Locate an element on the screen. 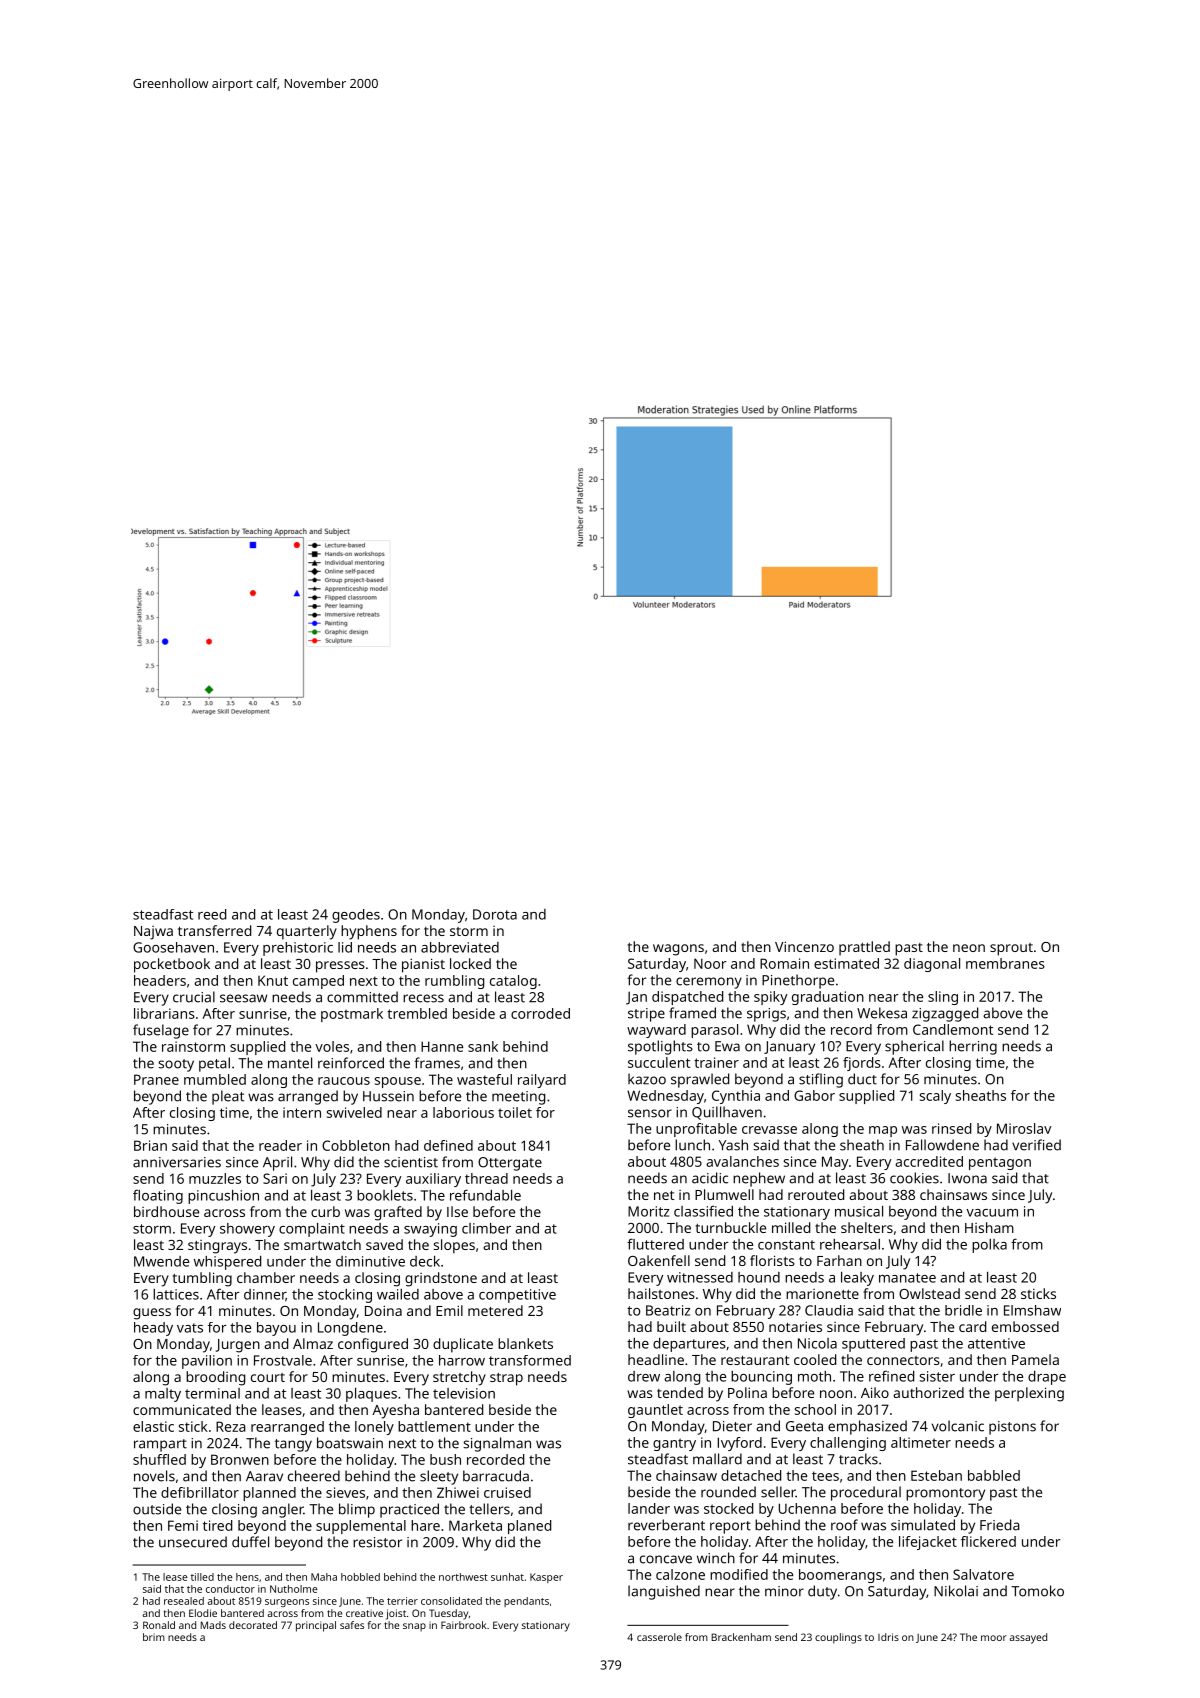 The image size is (1200, 1698). railyard is located at coordinates (542, 1081).
